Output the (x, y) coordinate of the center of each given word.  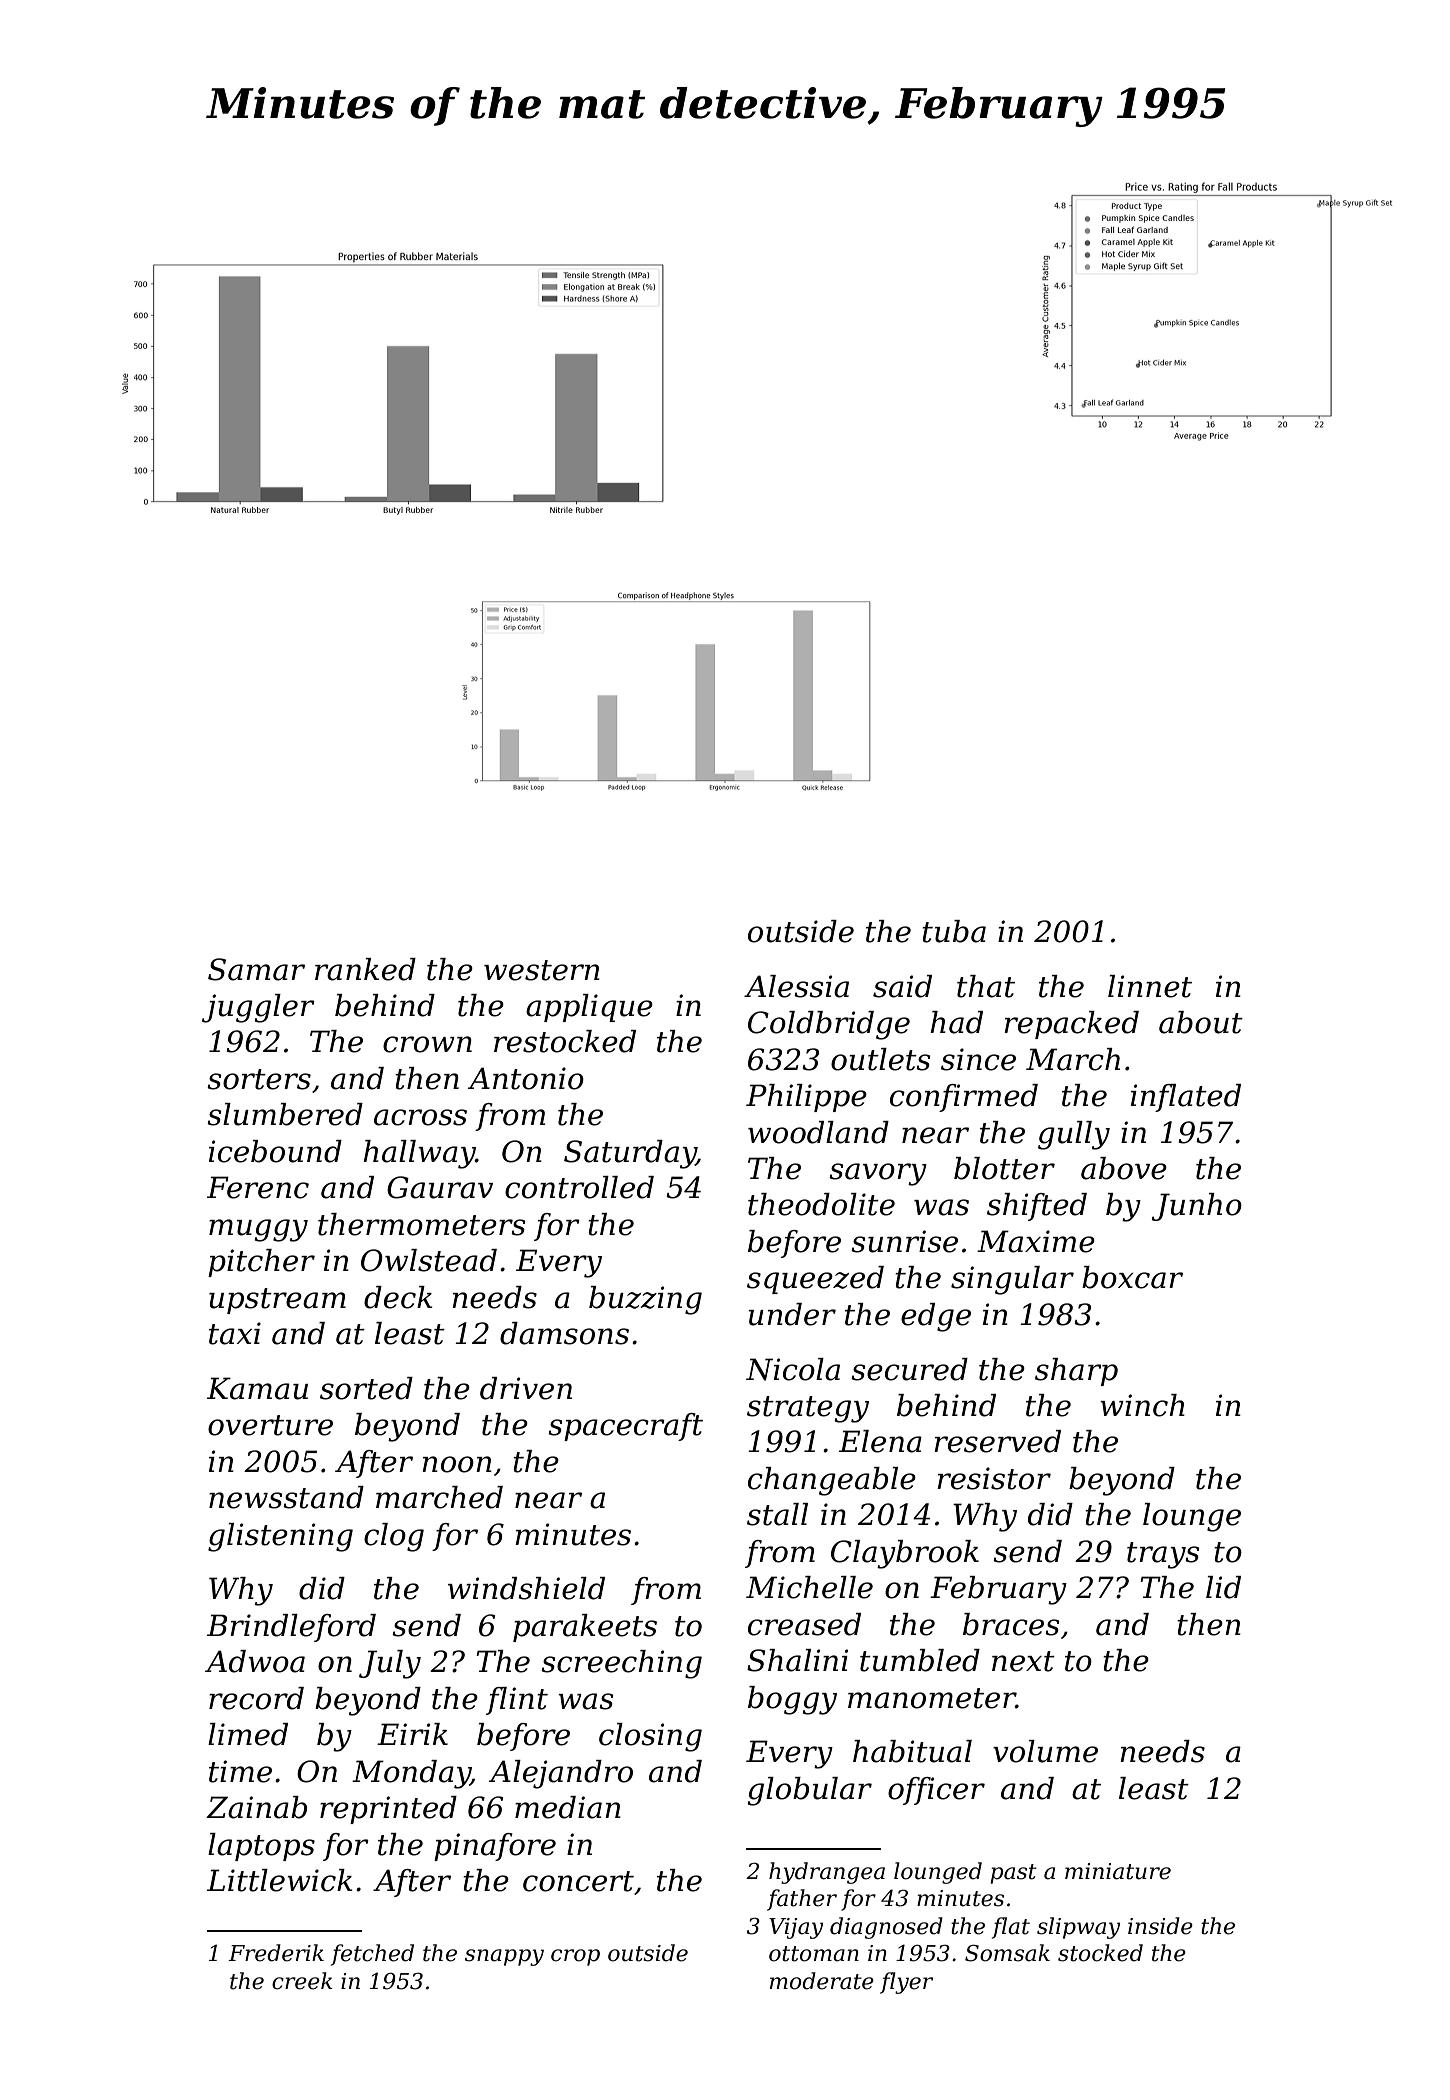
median (568, 1807)
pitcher (261, 1263)
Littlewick (279, 1880)
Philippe (806, 1098)
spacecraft (625, 1427)
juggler (258, 1008)
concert (578, 1881)
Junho (1197, 1207)
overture (270, 1425)
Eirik (412, 1734)
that (986, 986)
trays (1163, 1555)
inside (1160, 1926)
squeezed (815, 1280)
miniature (1118, 1871)
